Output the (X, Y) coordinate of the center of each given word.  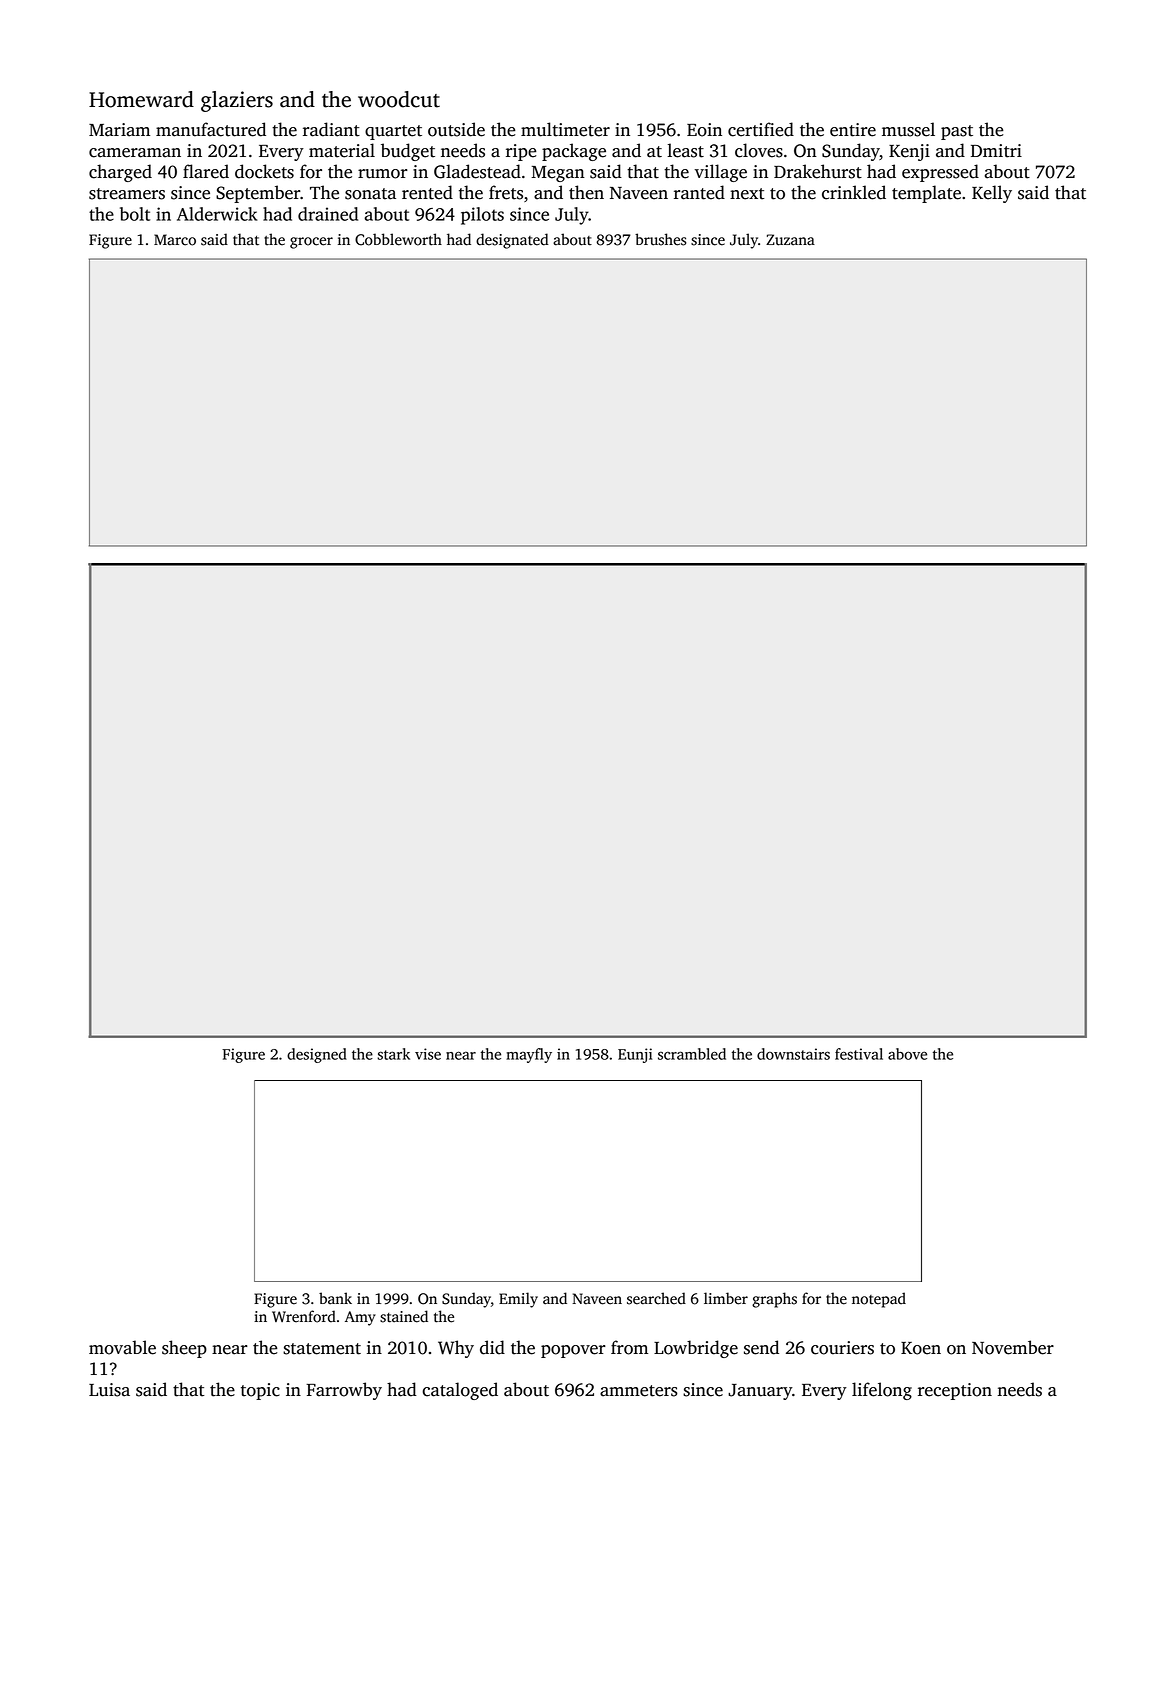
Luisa (109, 1390)
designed (317, 1055)
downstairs (793, 1054)
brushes (660, 239)
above (907, 1054)
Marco (175, 240)
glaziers (237, 101)
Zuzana (790, 240)
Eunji (635, 1055)
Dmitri (996, 151)
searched (656, 1298)
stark (393, 1054)
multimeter (565, 129)
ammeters (639, 1391)
